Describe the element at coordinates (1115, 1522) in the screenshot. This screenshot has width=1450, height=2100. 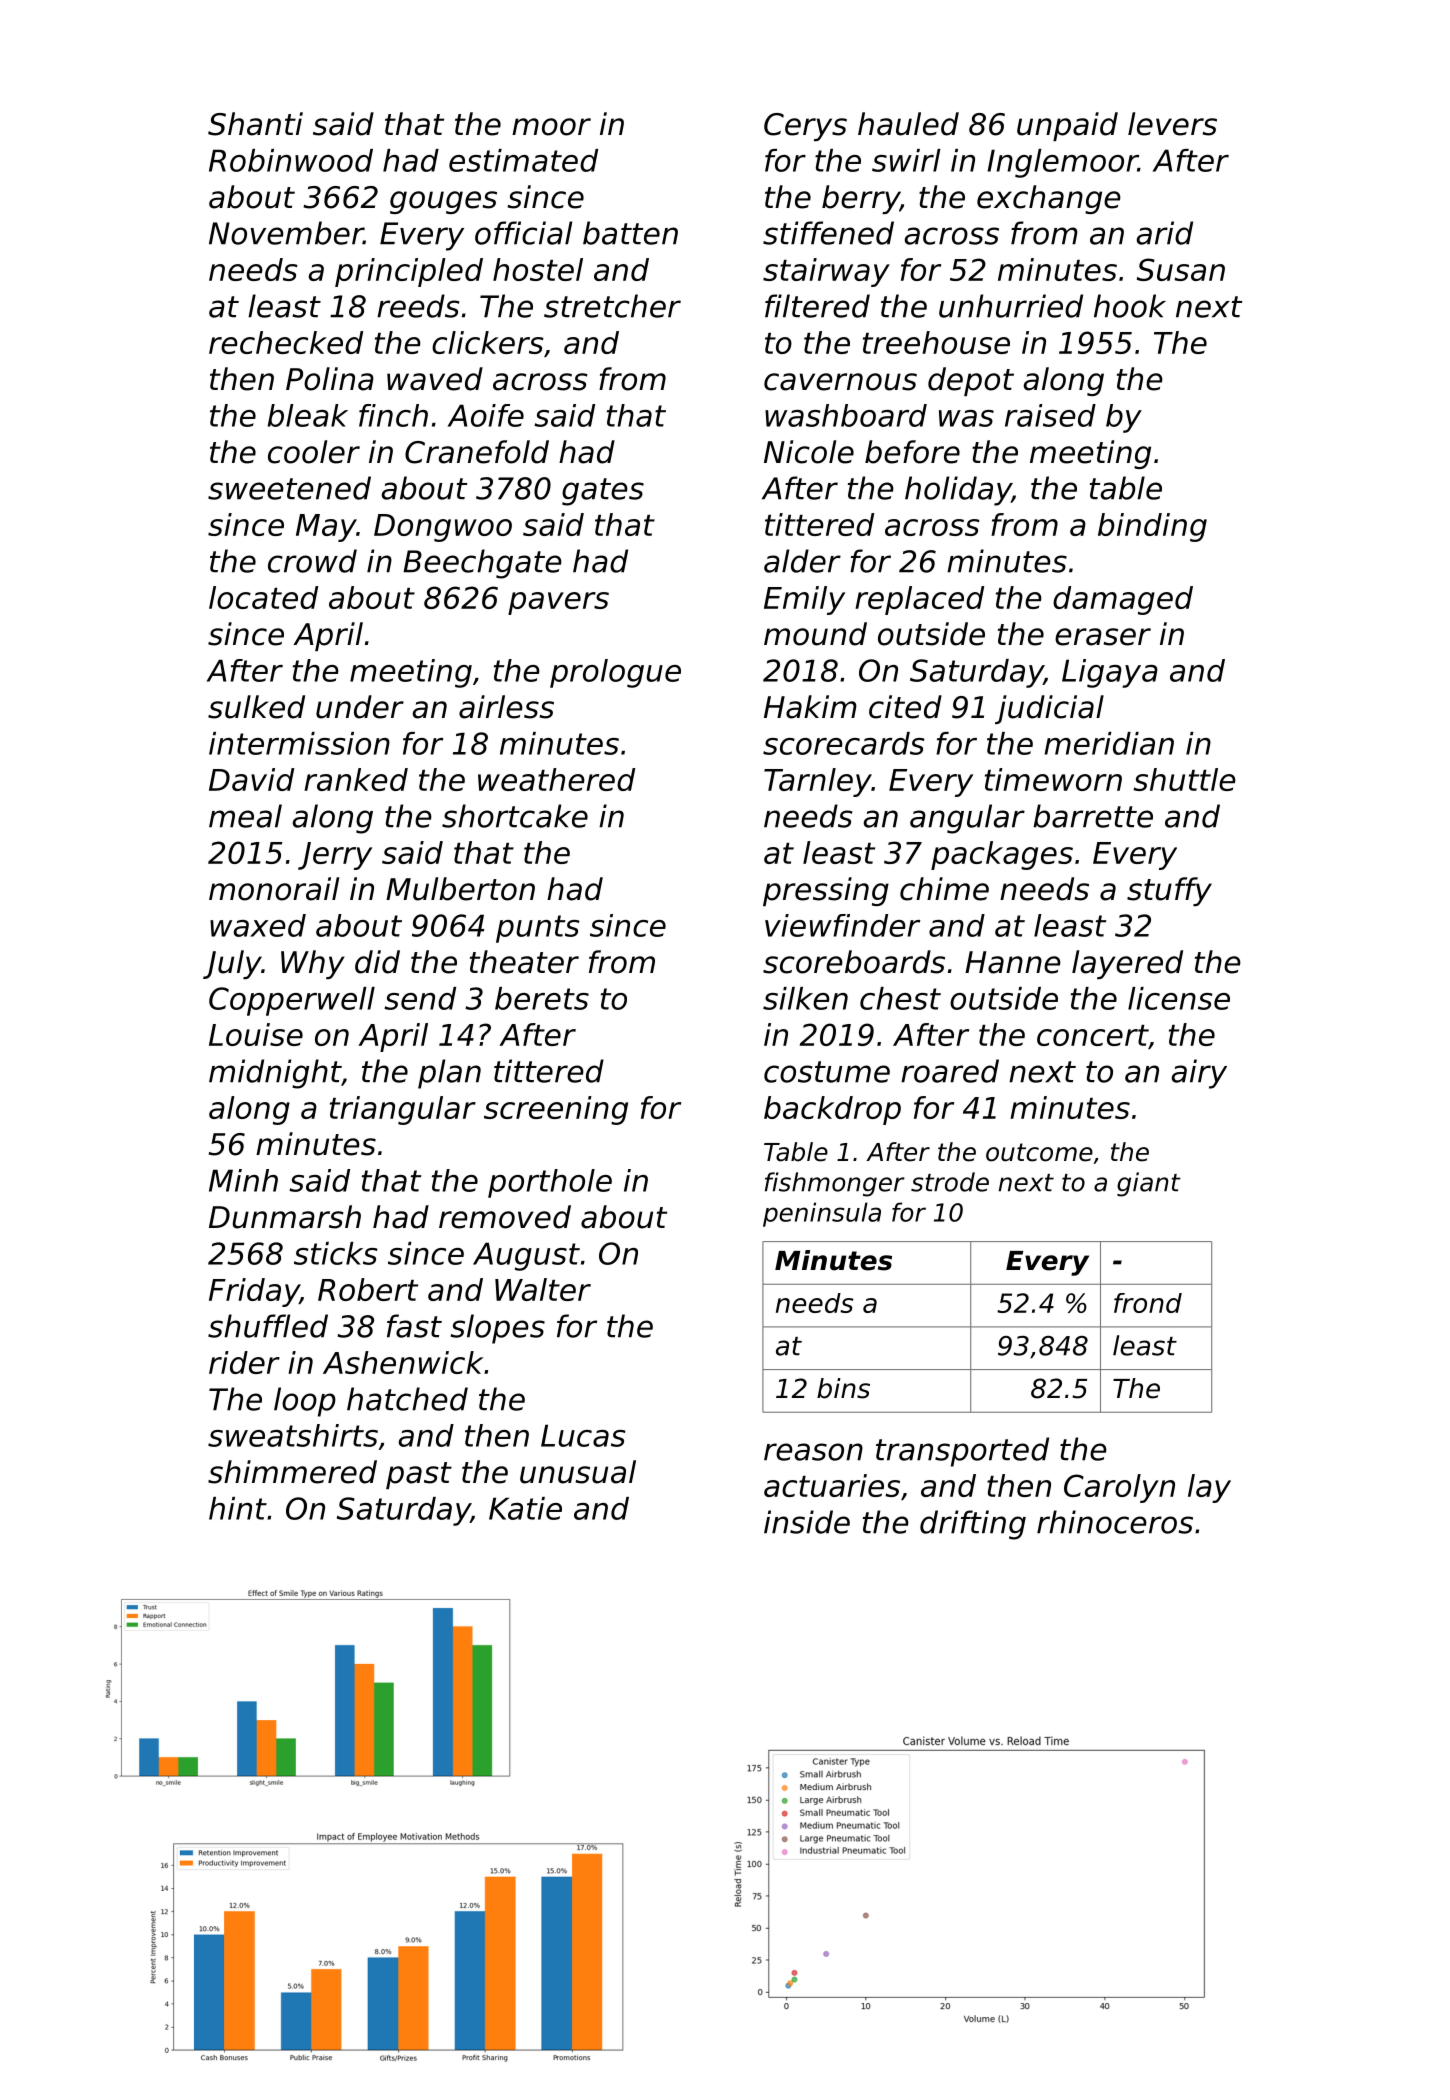
I see `rhinoceros` at that location.
